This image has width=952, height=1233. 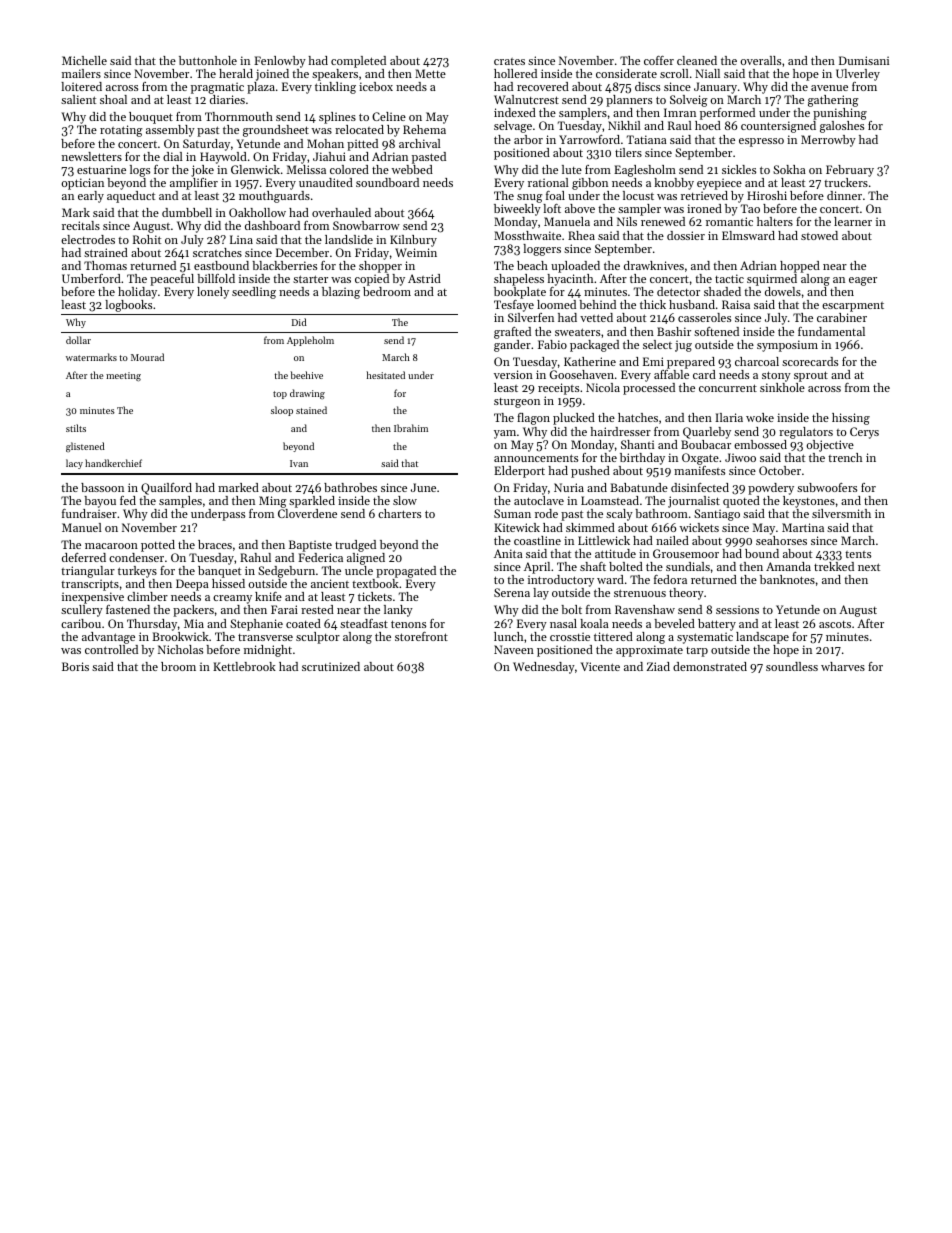 What do you see at coordinates (710, 666) in the image?
I see `demonstrated` at bounding box center [710, 666].
